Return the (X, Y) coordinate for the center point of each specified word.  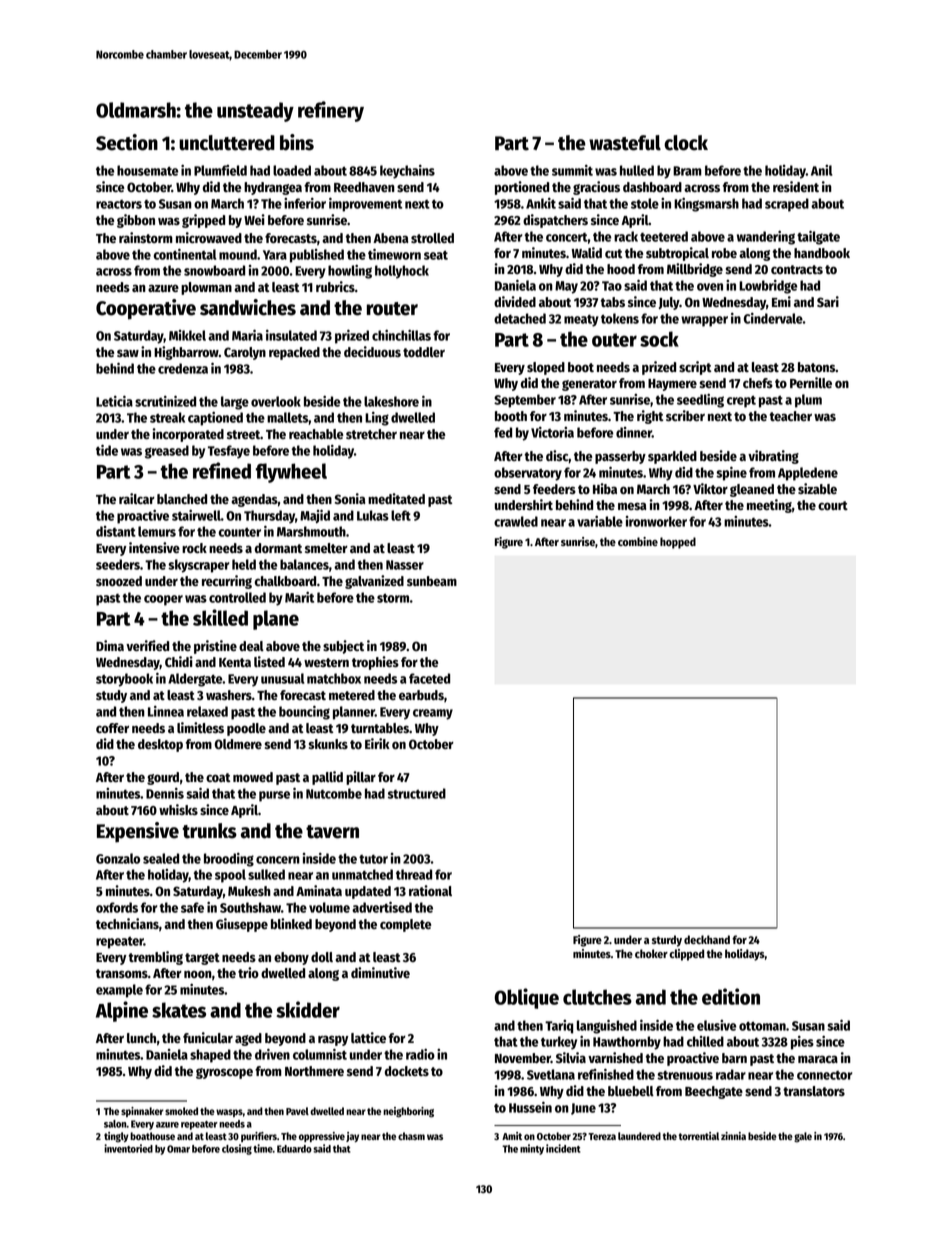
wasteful (625, 143)
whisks (178, 809)
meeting (769, 506)
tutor (373, 859)
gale (803, 1137)
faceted (429, 678)
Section (127, 142)
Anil (822, 170)
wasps (229, 1113)
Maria (247, 335)
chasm (411, 1136)
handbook (822, 253)
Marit (299, 597)
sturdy (667, 941)
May (566, 287)
